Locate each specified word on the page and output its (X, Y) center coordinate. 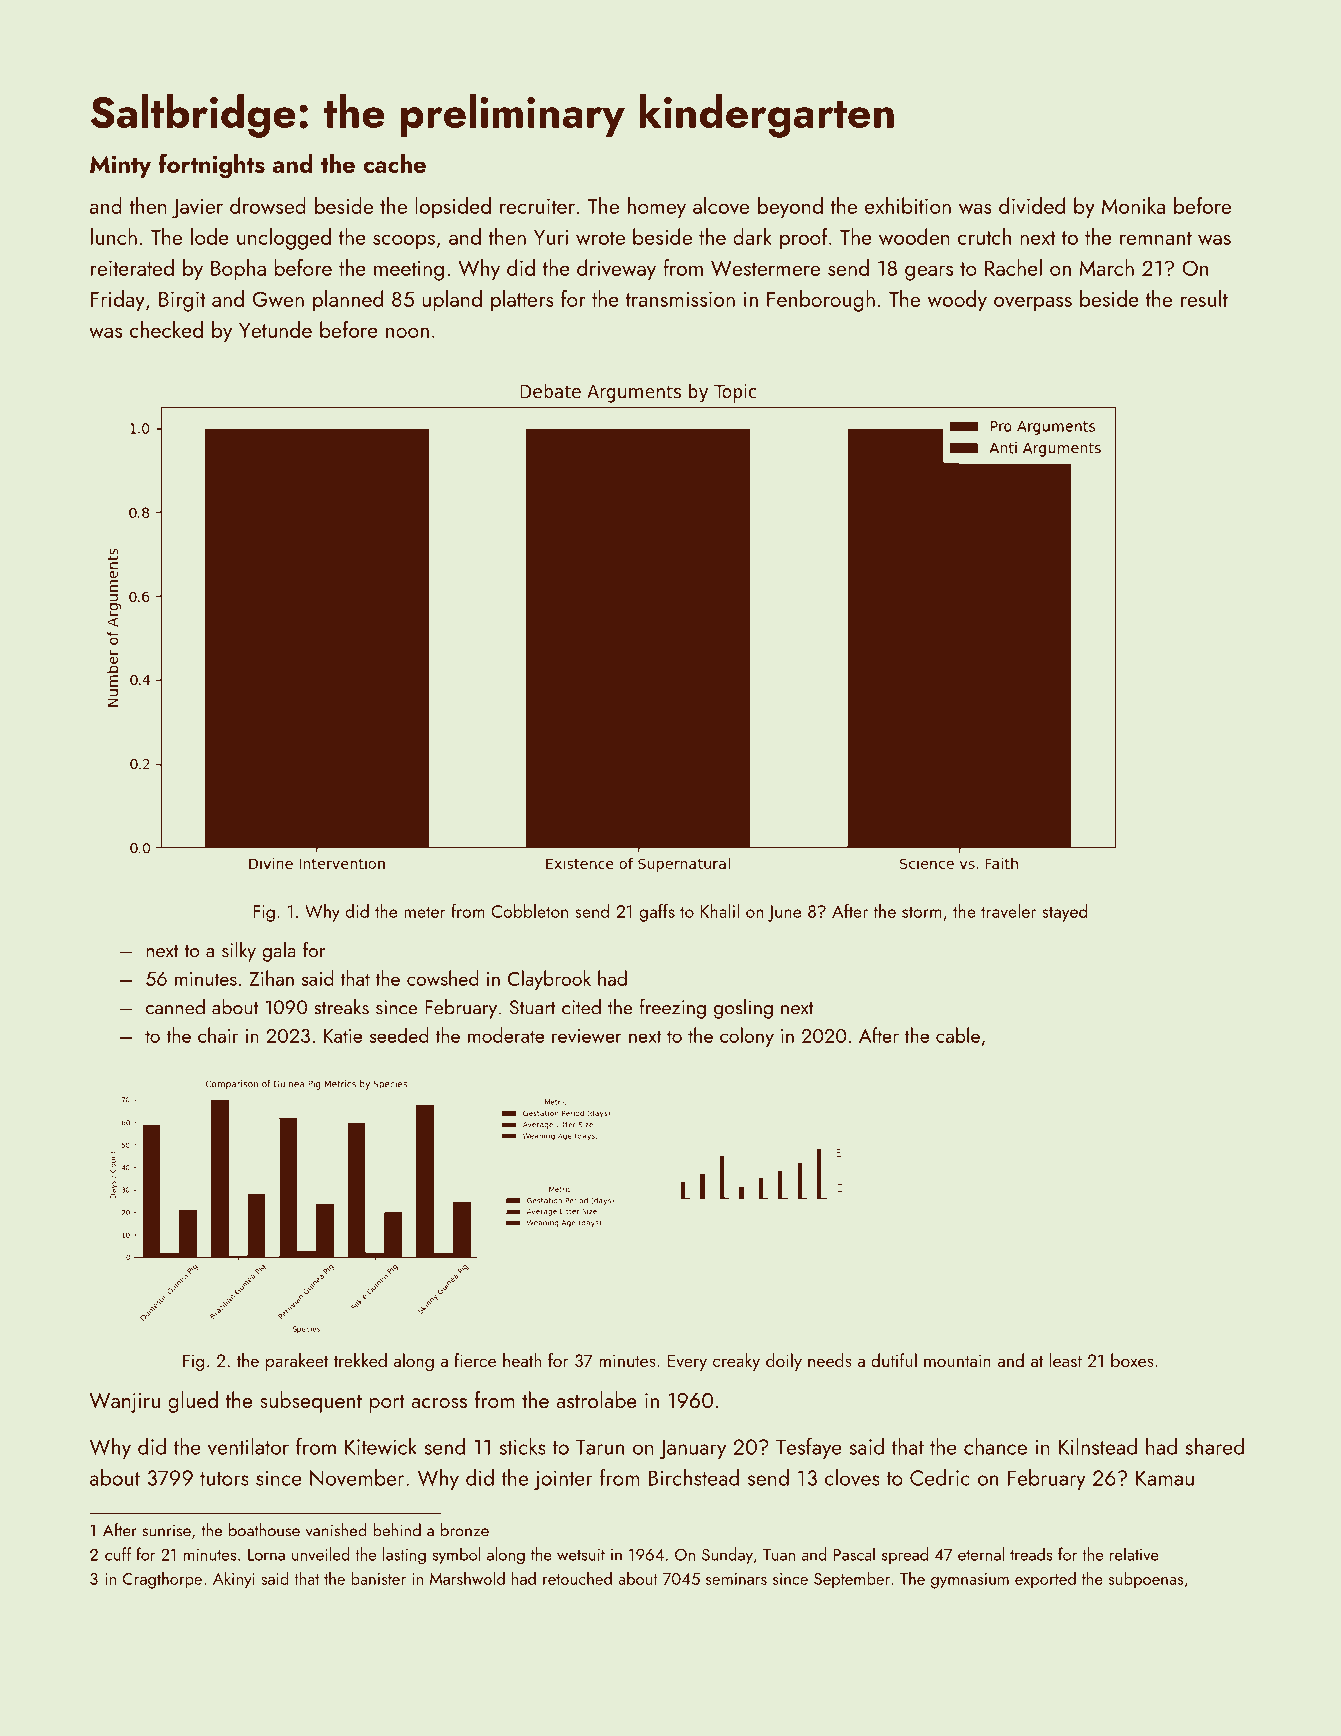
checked (166, 329)
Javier (197, 209)
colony (747, 1037)
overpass (1033, 304)
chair (218, 1035)
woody (957, 301)
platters (522, 301)
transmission (680, 299)
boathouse (264, 1530)
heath (522, 1360)
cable (958, 1035)
